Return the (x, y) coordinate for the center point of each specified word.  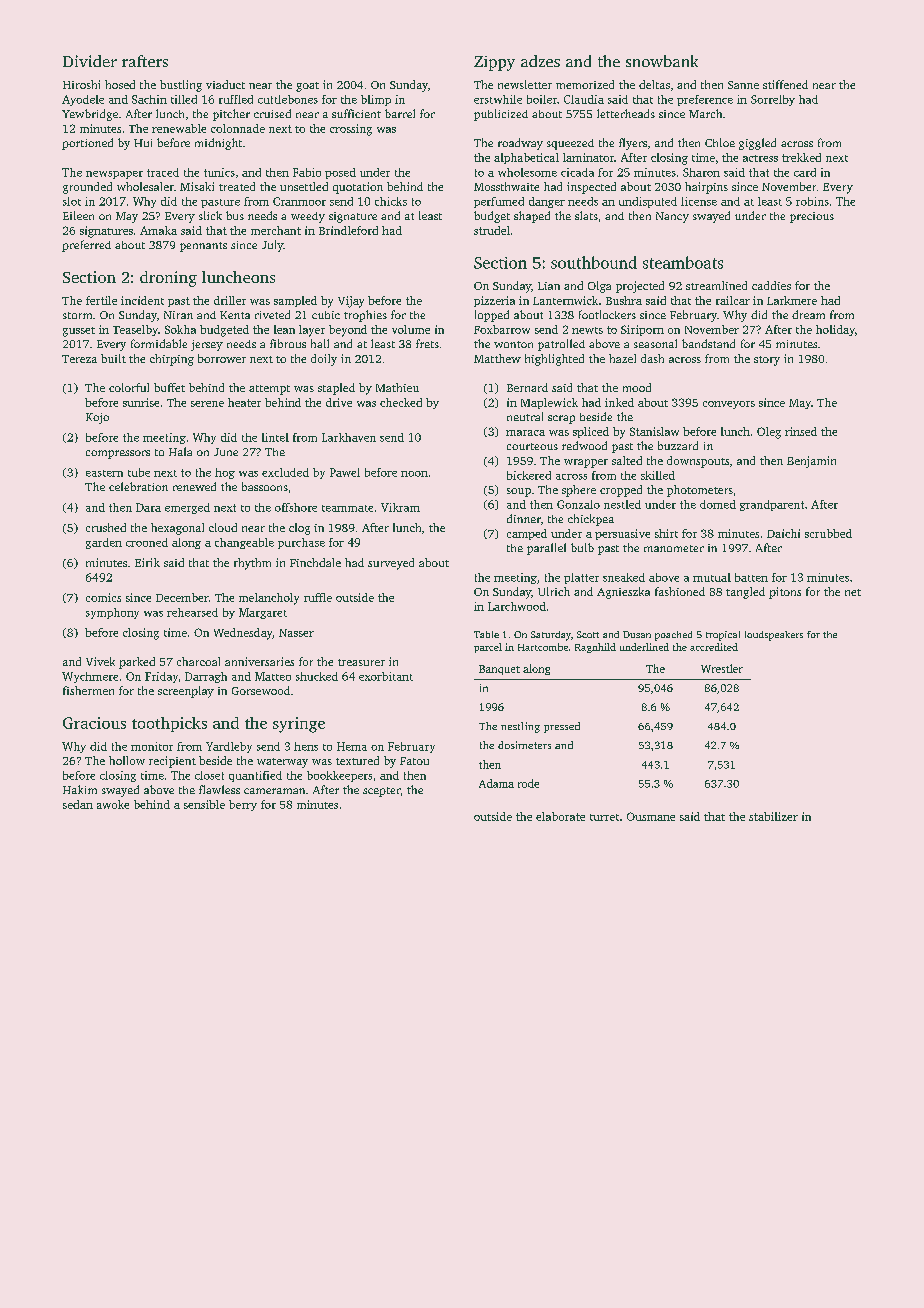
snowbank (662, 61)
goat (307, 87)
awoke (113, 804)
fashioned (680, 591)
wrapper (586, 463)
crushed (106, 527)
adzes (540, 61)
